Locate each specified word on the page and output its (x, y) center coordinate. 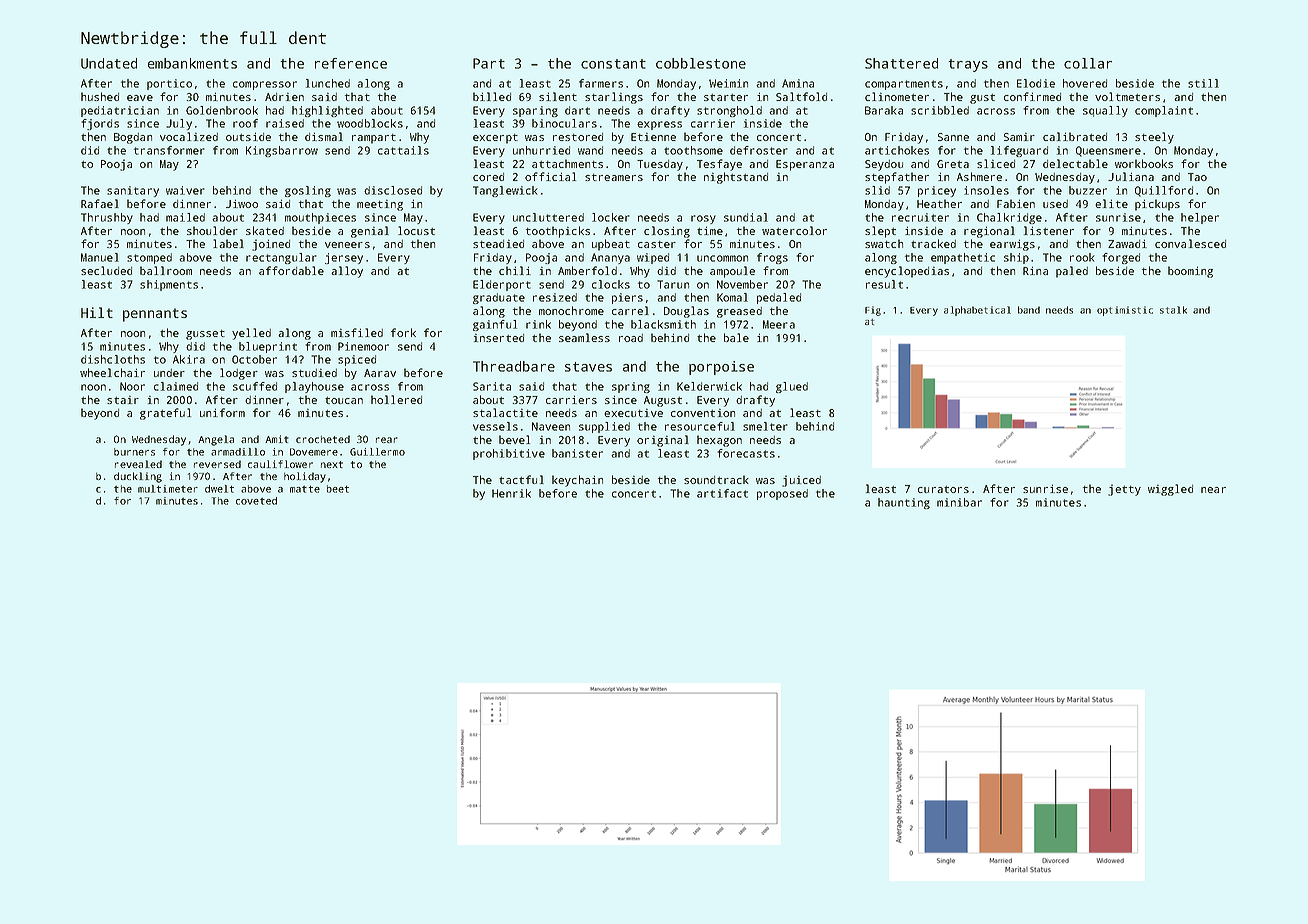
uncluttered (548, 217)
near (1213, 490)
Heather (939, 203)
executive (633, 413)
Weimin (728, 83)
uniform (222, 412)
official (550, 176)
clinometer (897, 96)
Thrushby (107, 218)
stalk (1173, 310)
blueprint (268, 347)
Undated (109, 63)
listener (1049, 230)
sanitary (133, 191)
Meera (779, 324)
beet (338, 489)
